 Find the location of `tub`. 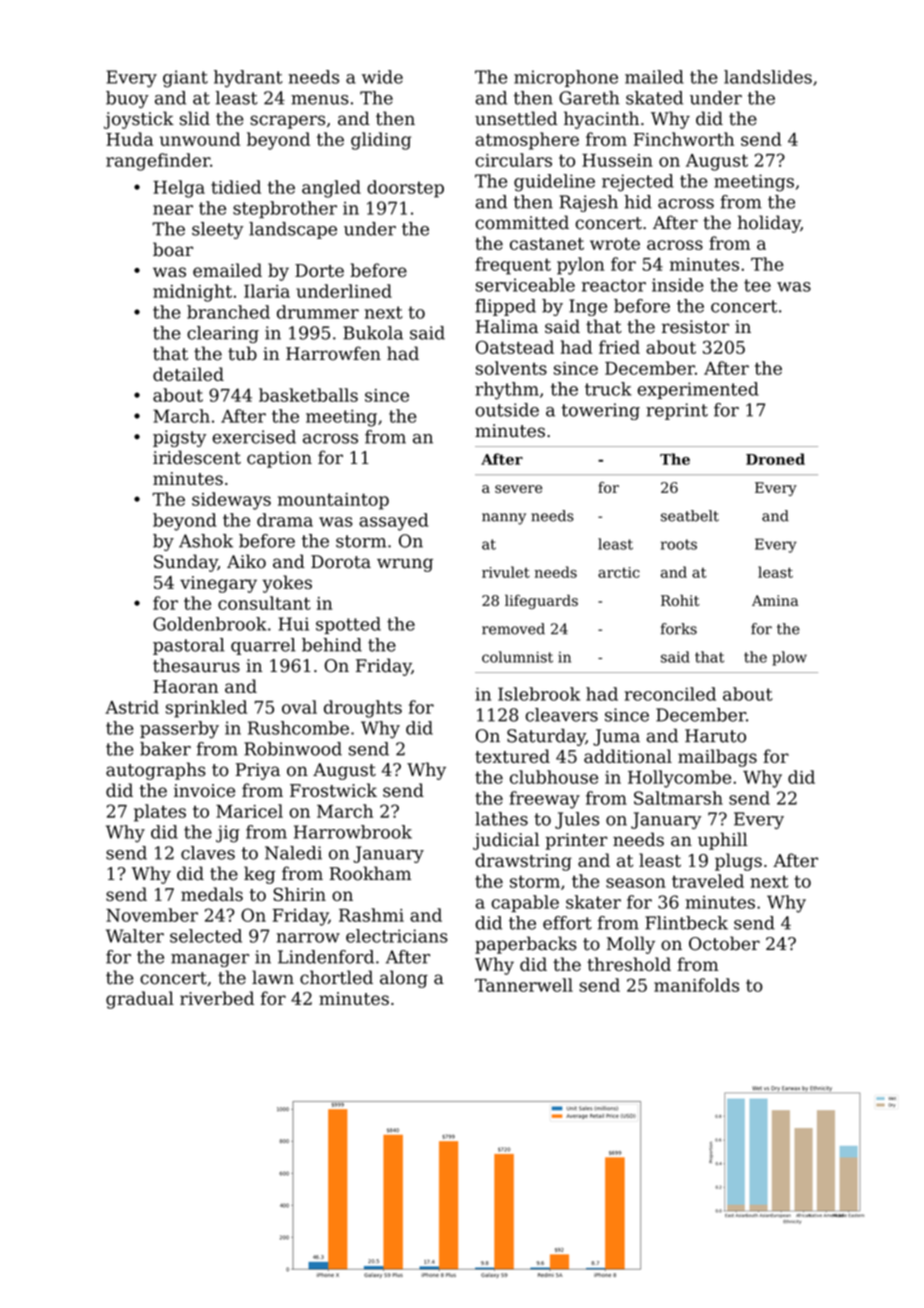

tub is located at coordinates (242, 353).
